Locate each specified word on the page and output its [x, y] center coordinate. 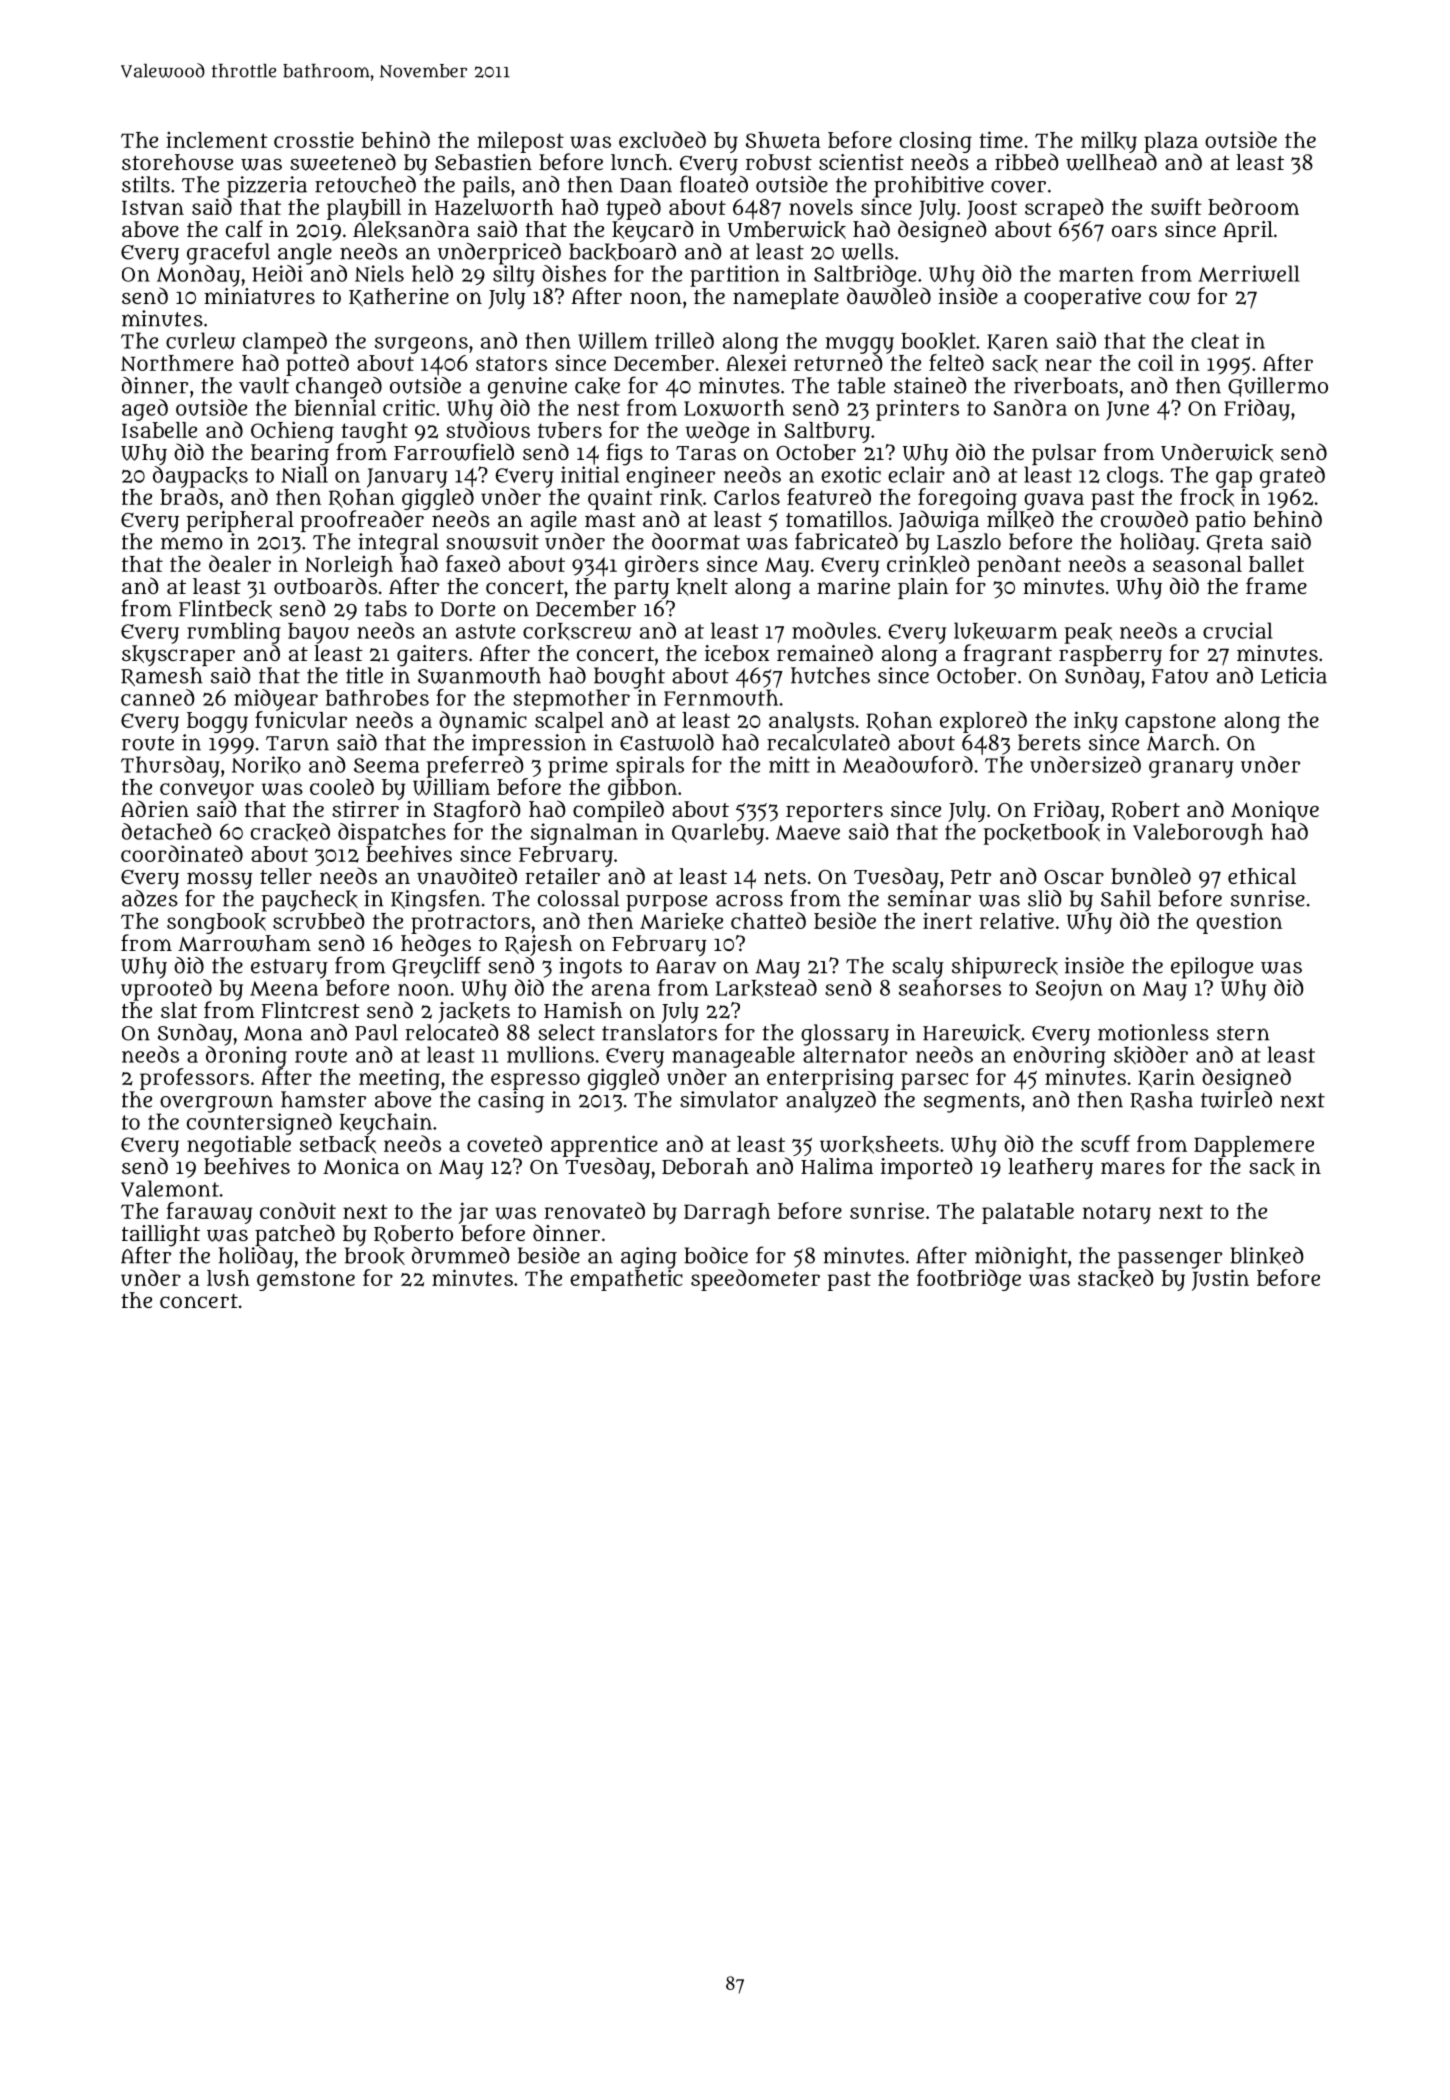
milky [1109, 142]
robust [779, 162]
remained [825, 652]
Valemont [170, 1188]
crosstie [314, 139]
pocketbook [1042, 834]
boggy [217, 722]
